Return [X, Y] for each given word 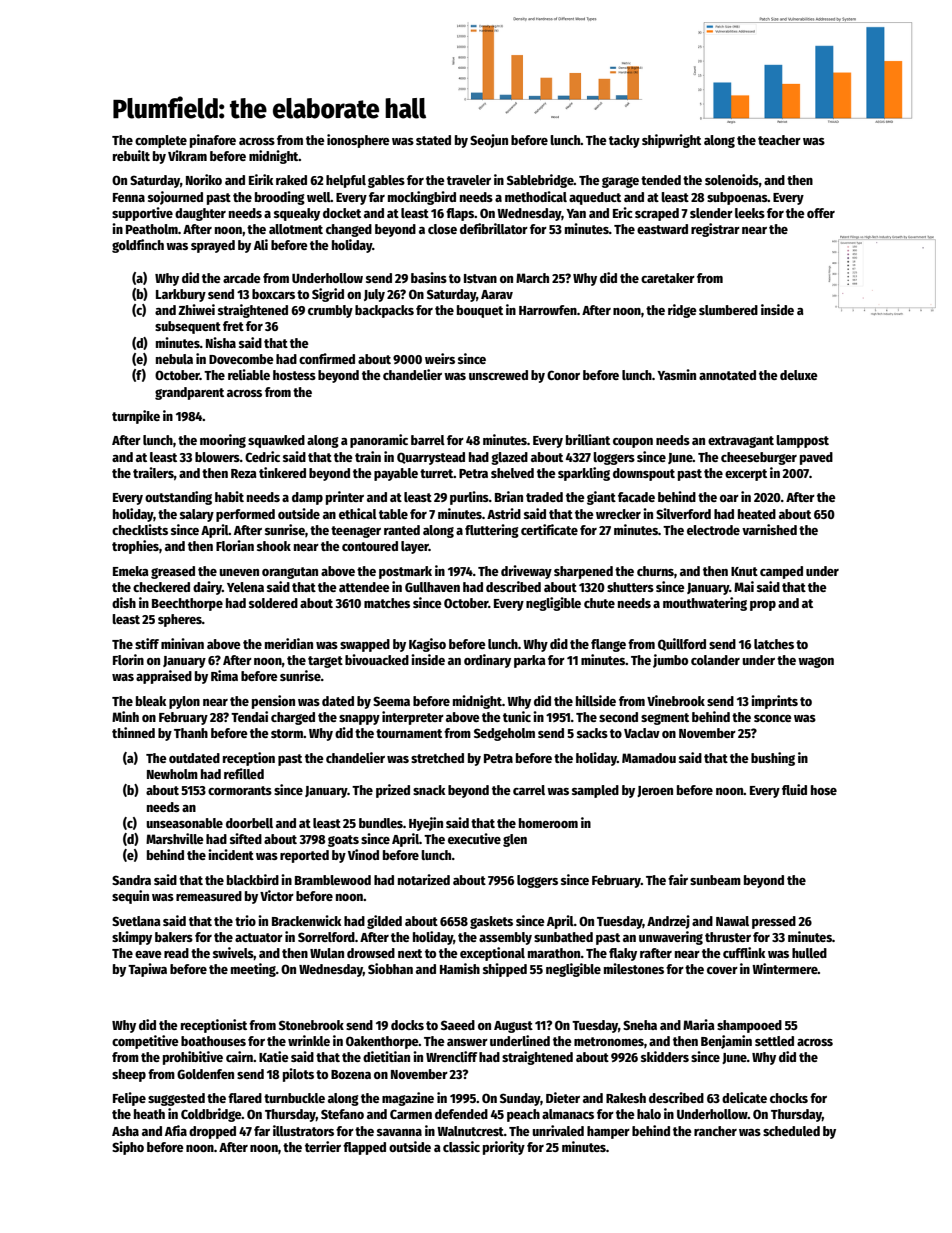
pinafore [213, 141]
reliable [249, 374]
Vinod [363, 854]
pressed [774, 922]
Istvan [480, 278]
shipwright [671, 141]
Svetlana [136, 921]
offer [821, 213]
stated [433, 140]
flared [245, 1098]
